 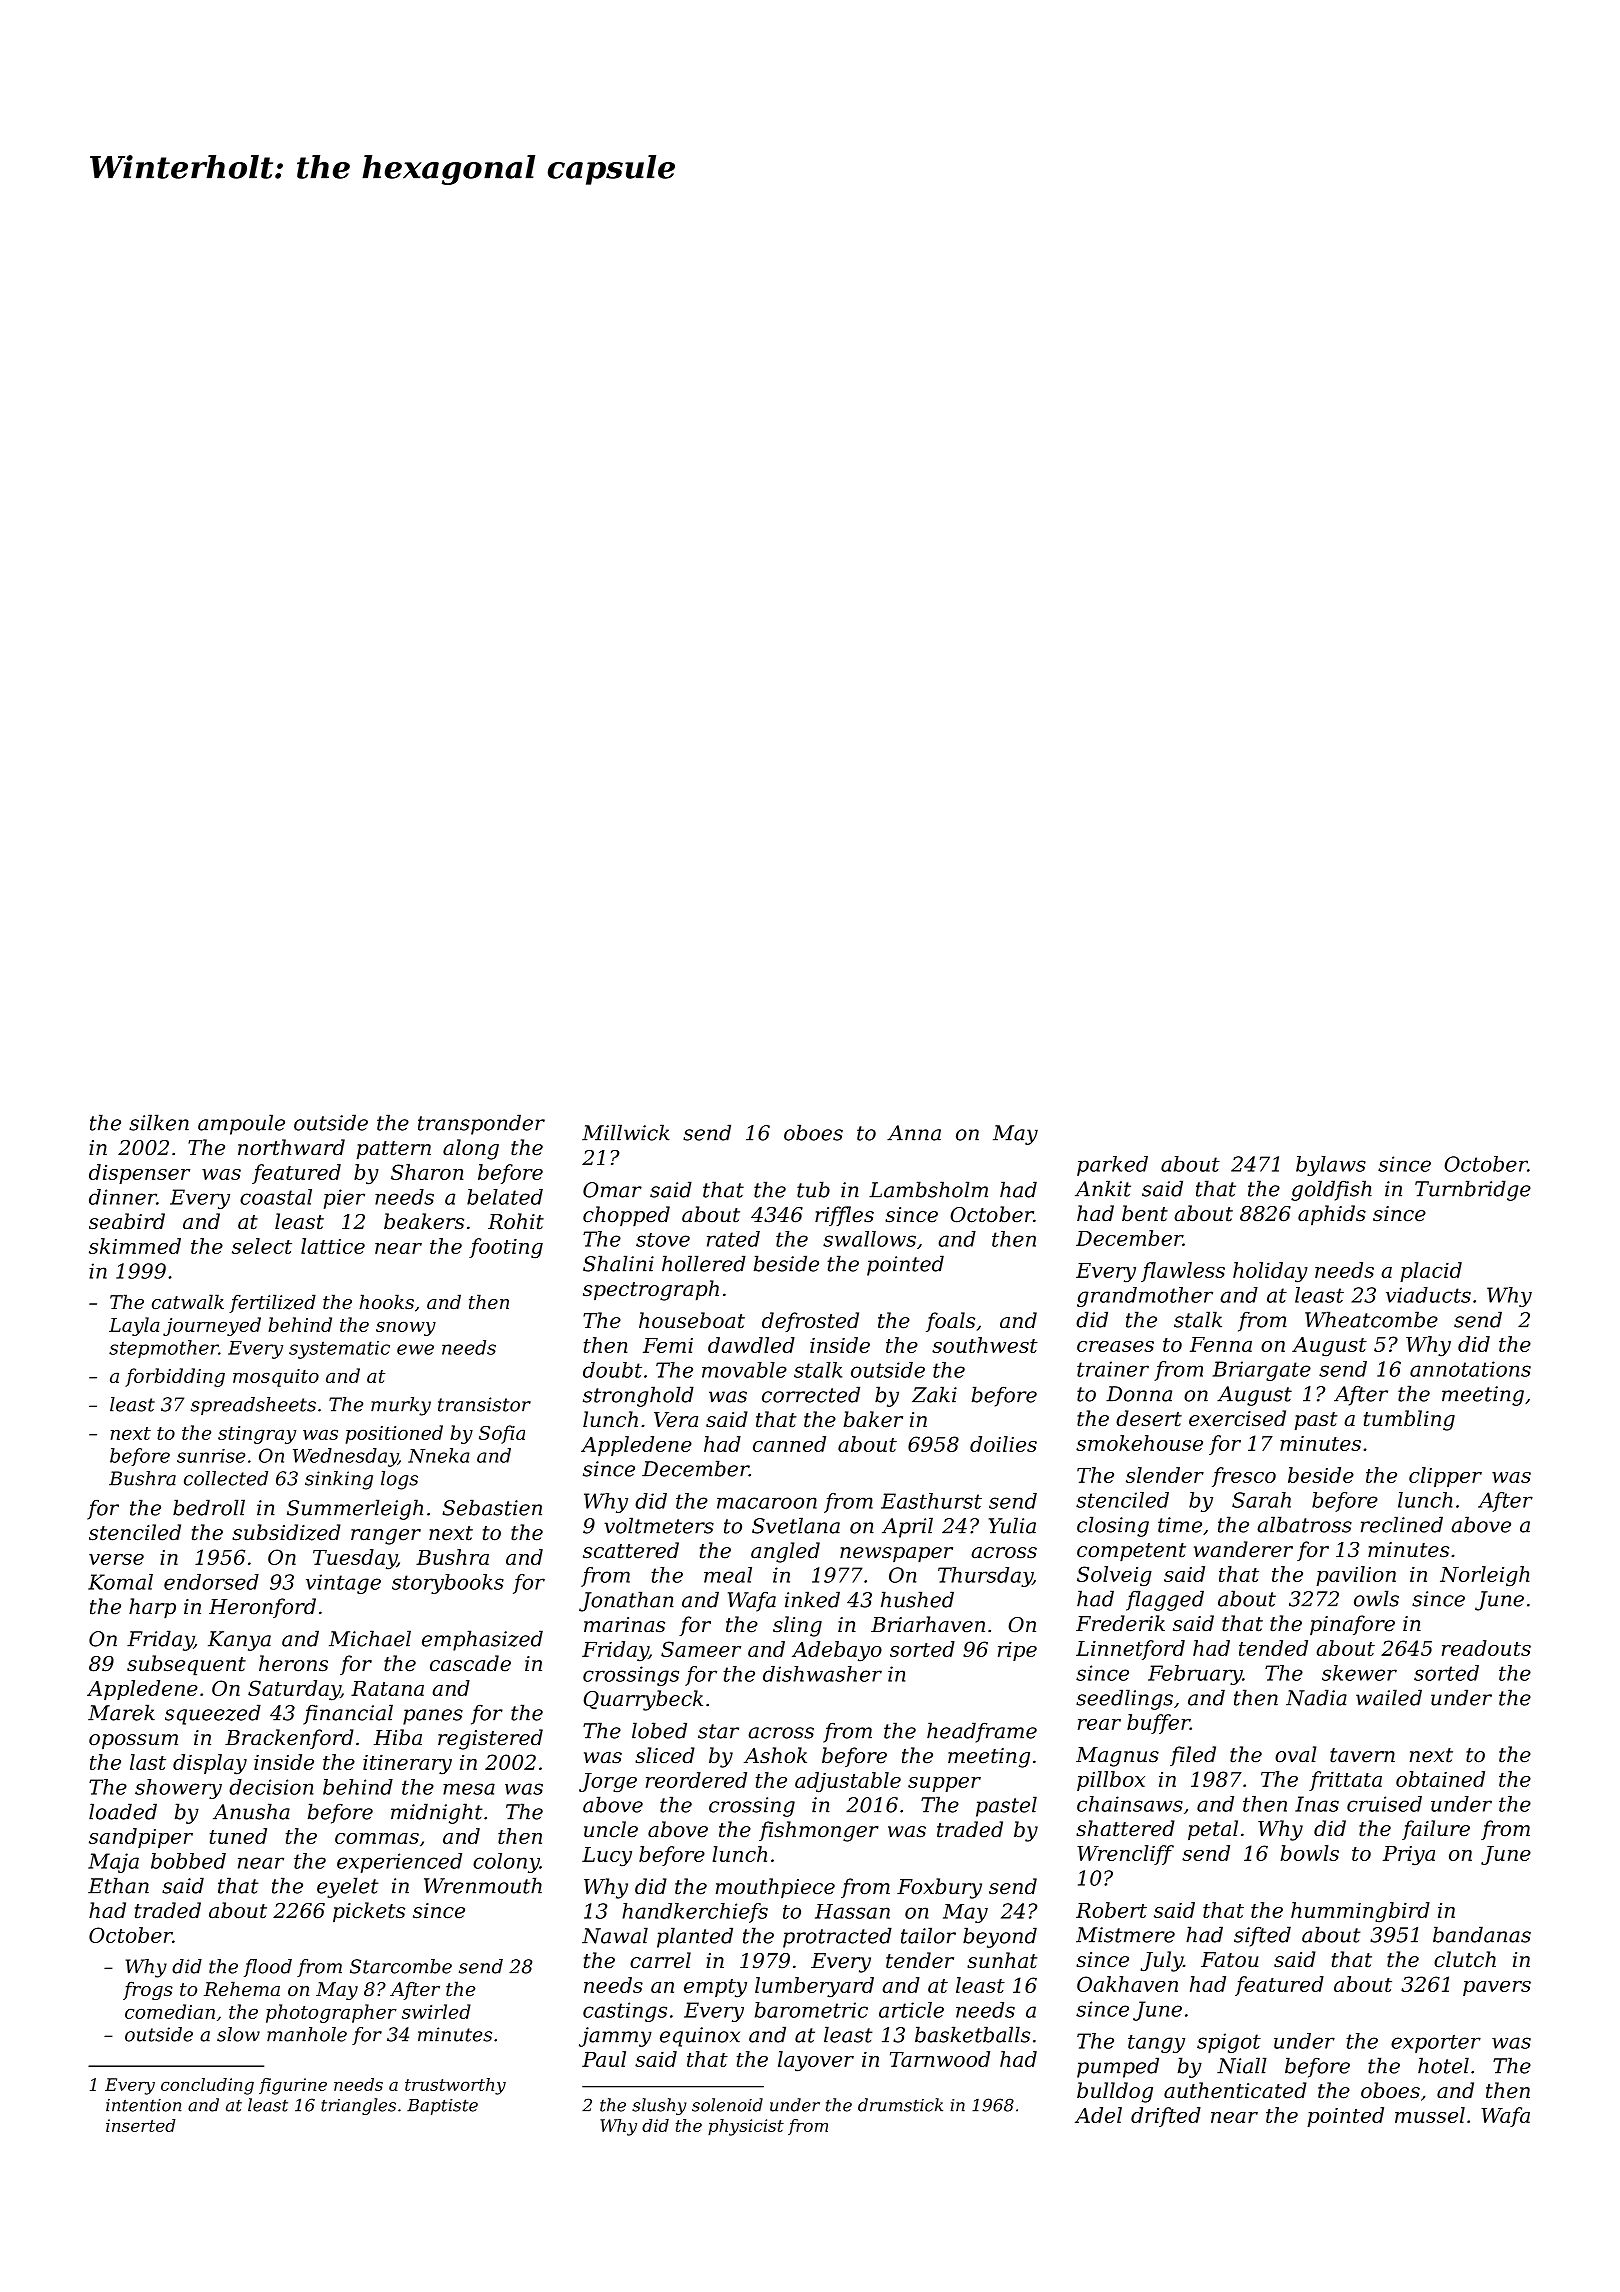 I want to click on Zaki, so click(x=934, y=1394).
